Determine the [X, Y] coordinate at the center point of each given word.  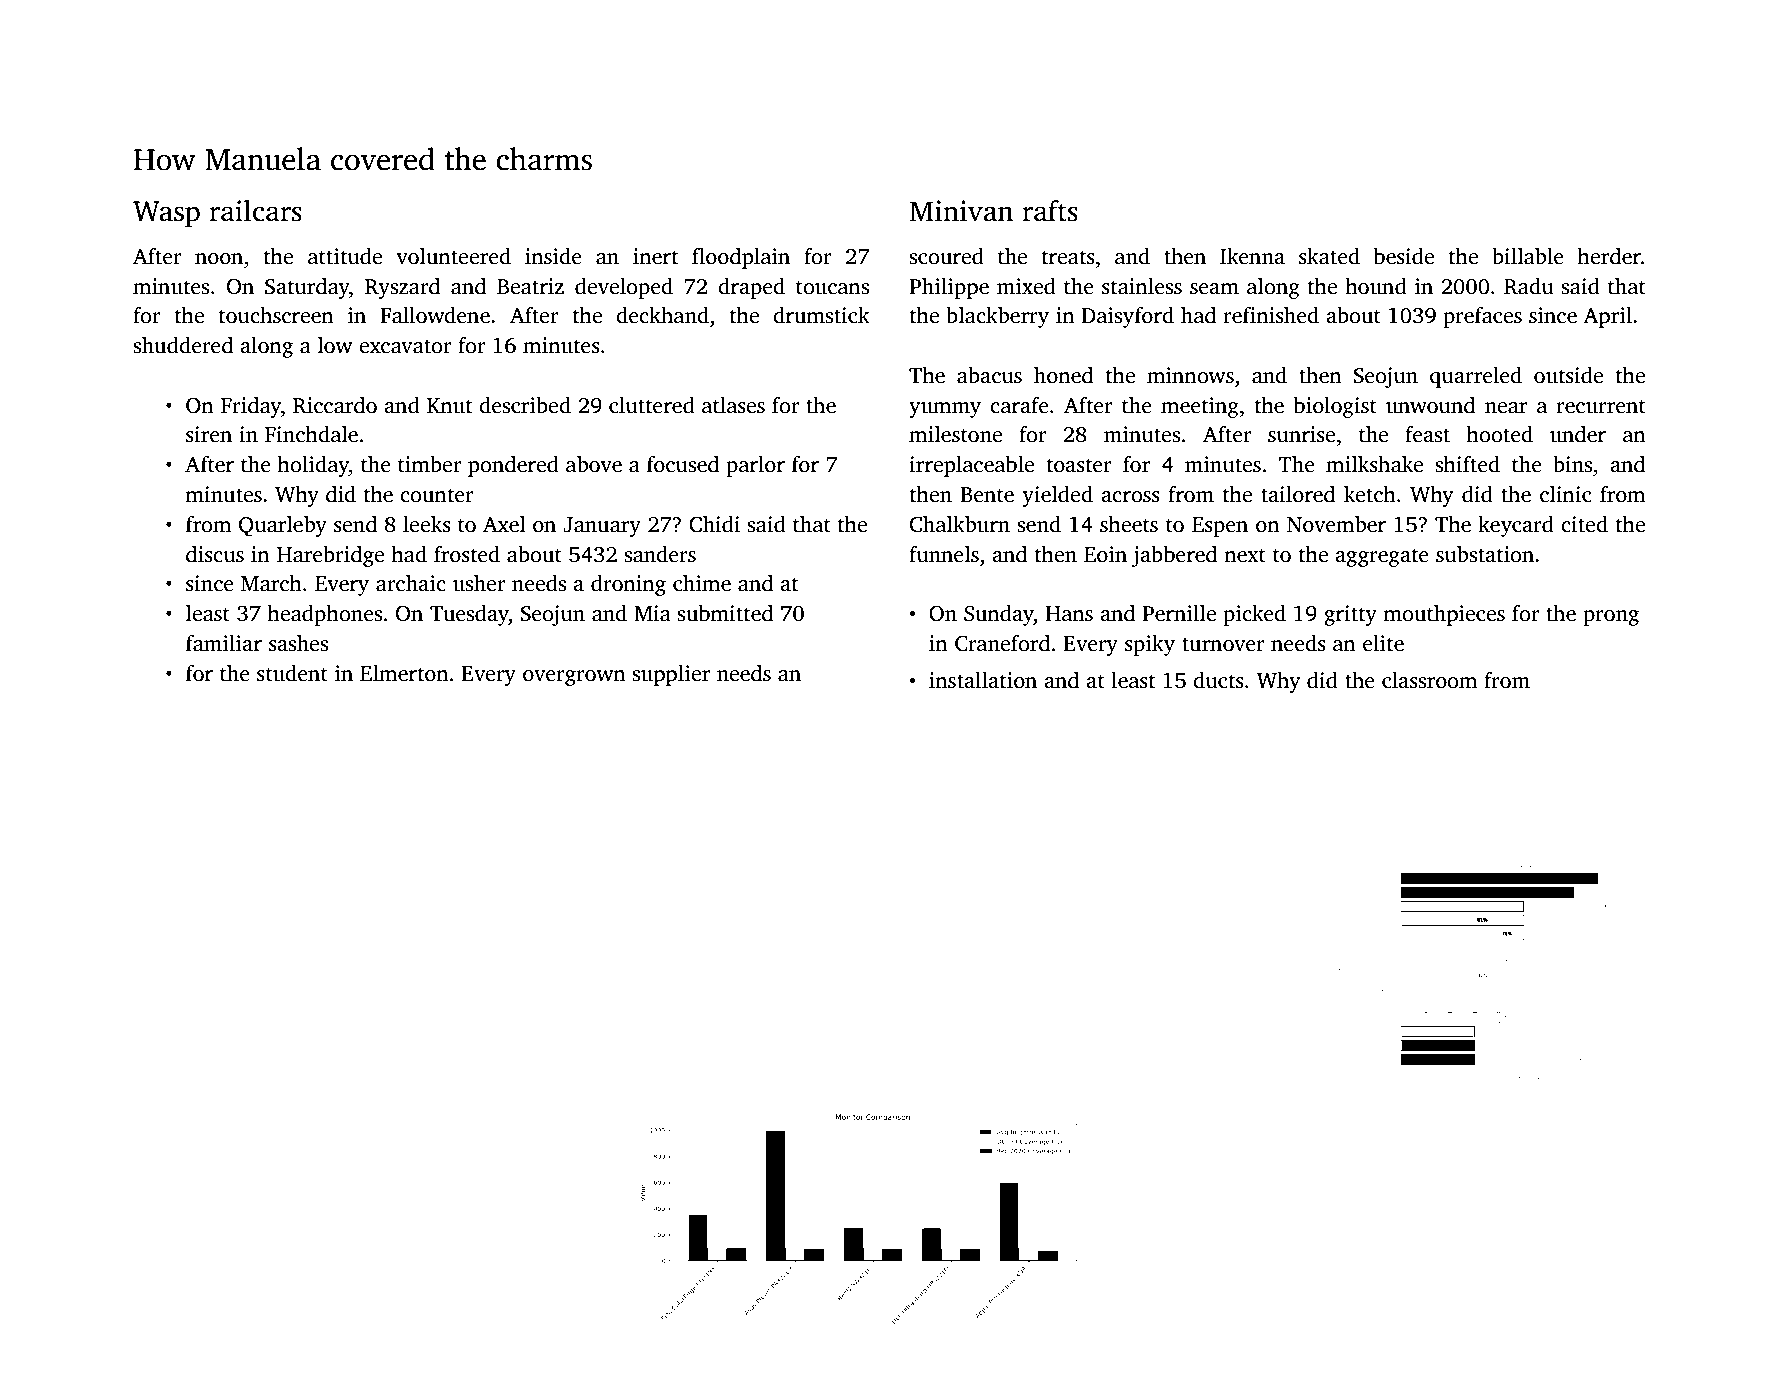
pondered [513, 466]
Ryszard [402, 288]
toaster [1079, 465]
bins [1572, 464]
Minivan [961, 211]
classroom [1429, 680]
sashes [298, 643]
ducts [1218, 680]
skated [1329, 256]
